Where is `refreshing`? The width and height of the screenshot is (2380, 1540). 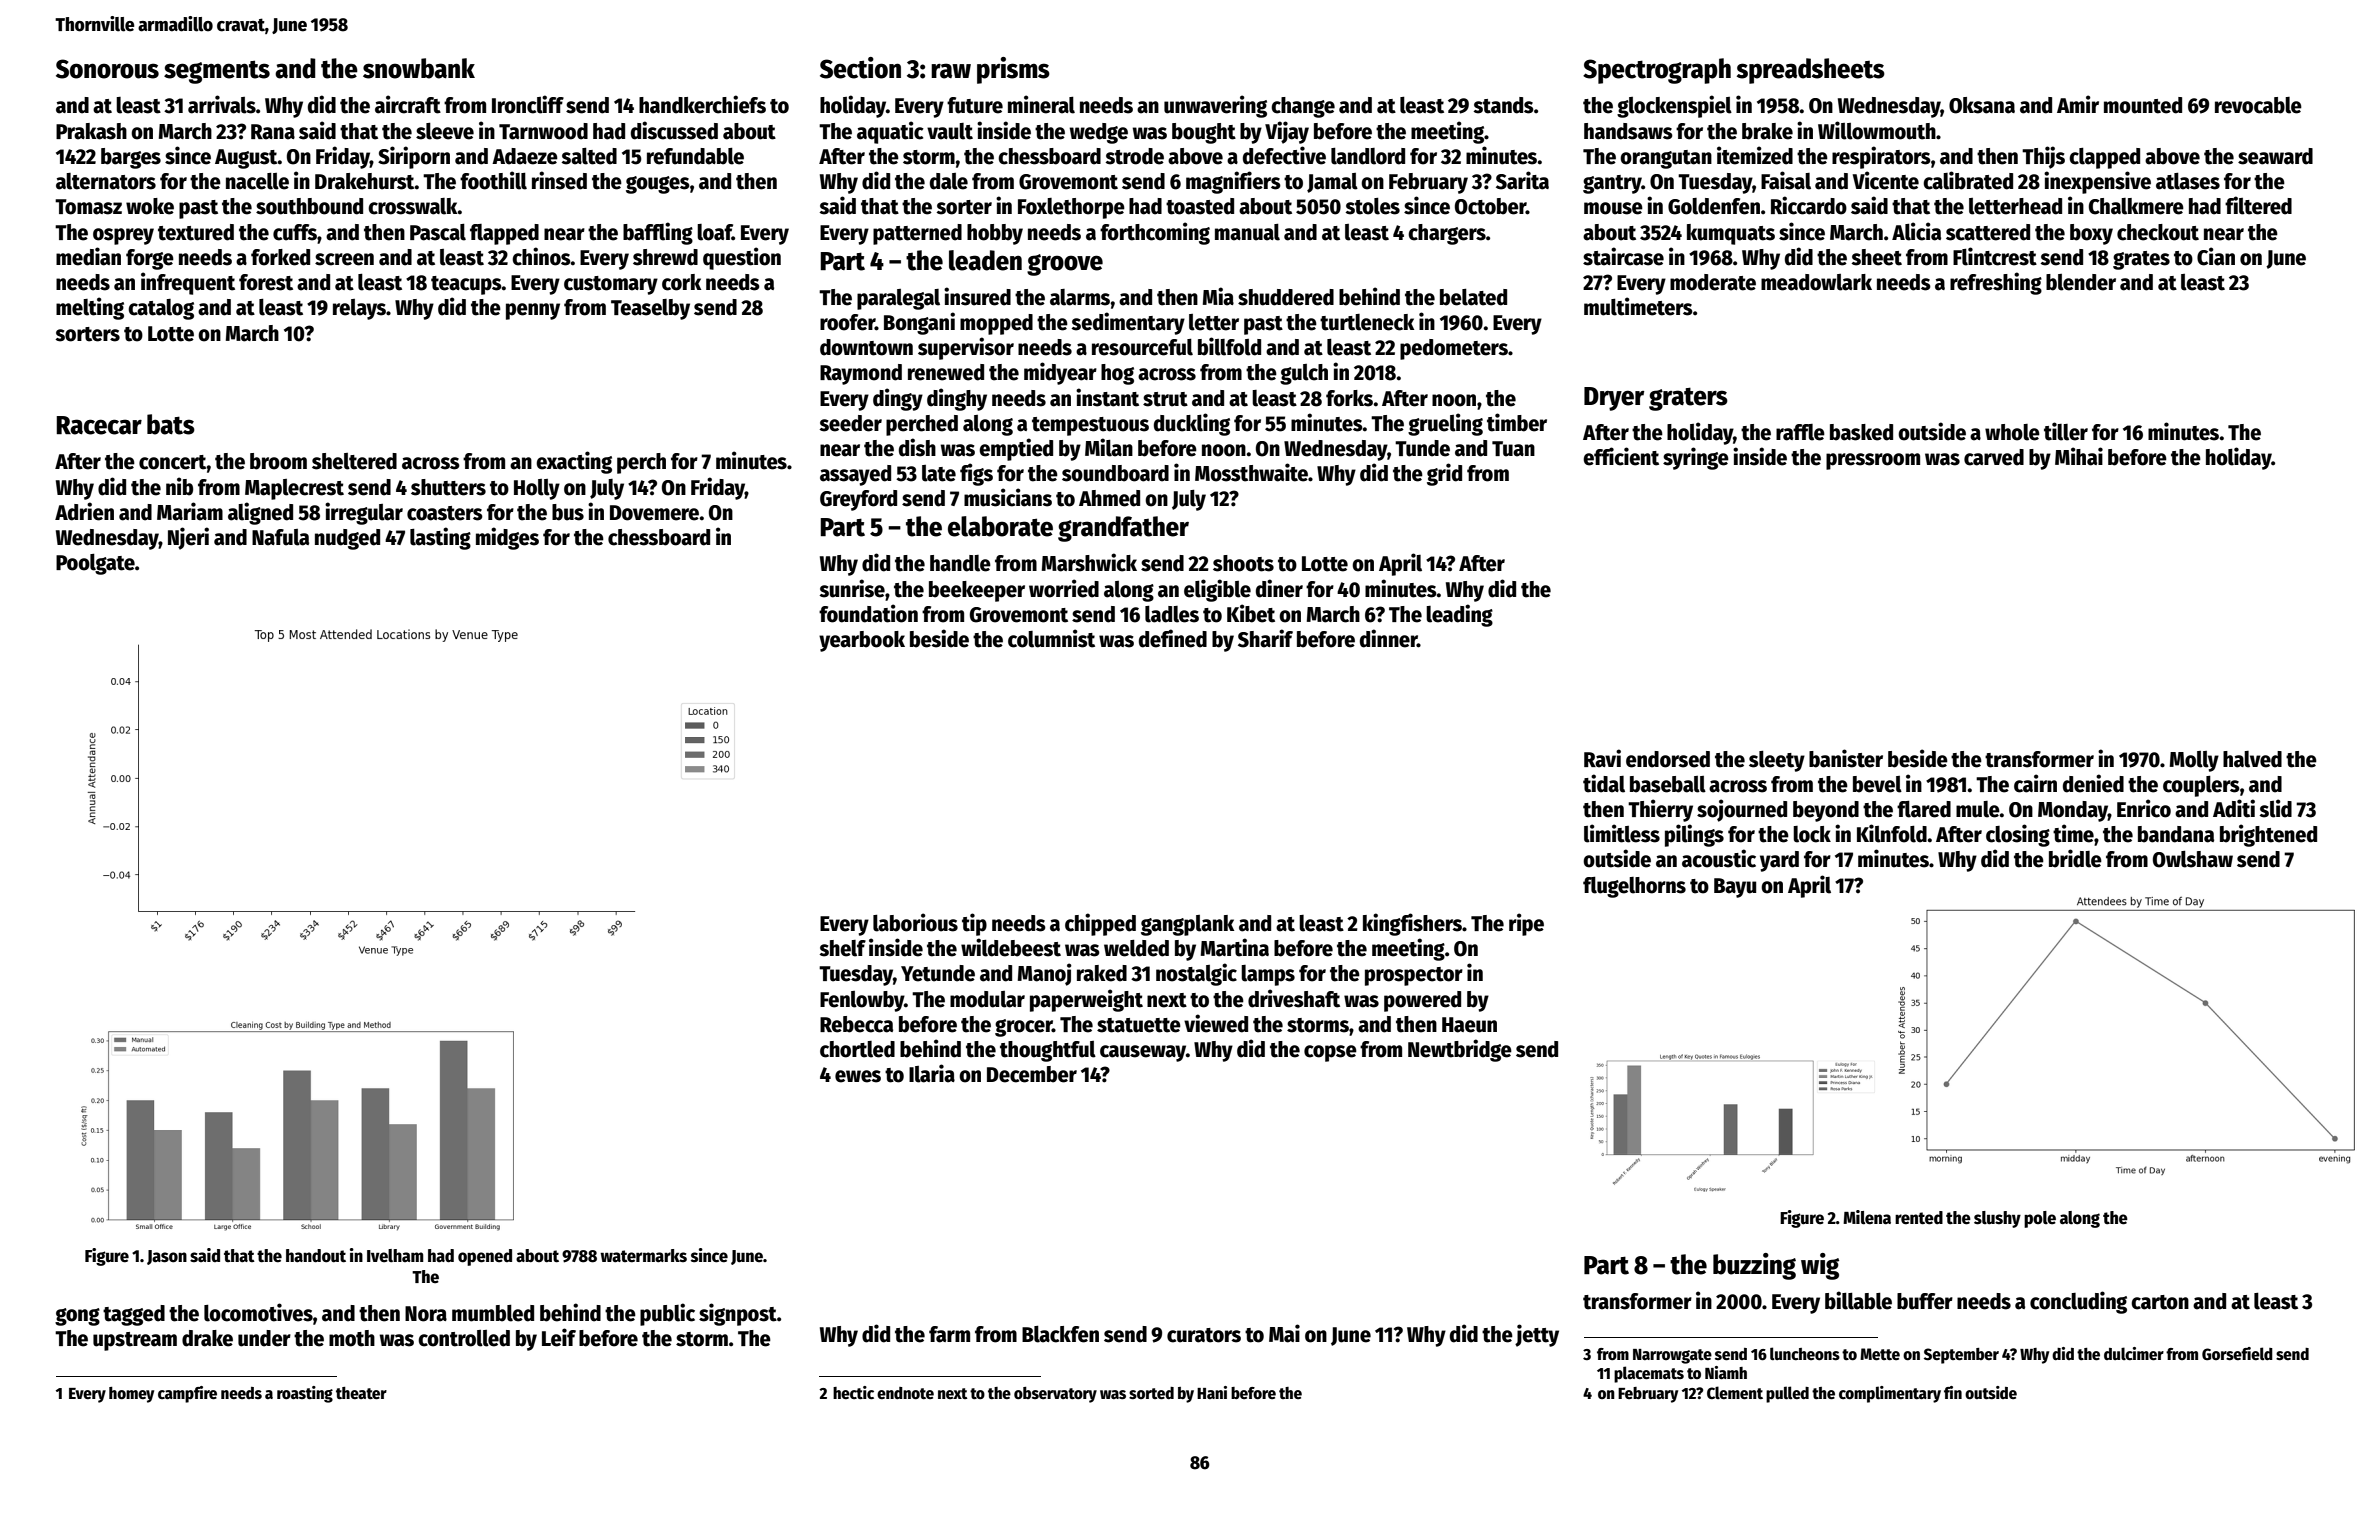
refreshing is located at coordinates (1996, 283).
